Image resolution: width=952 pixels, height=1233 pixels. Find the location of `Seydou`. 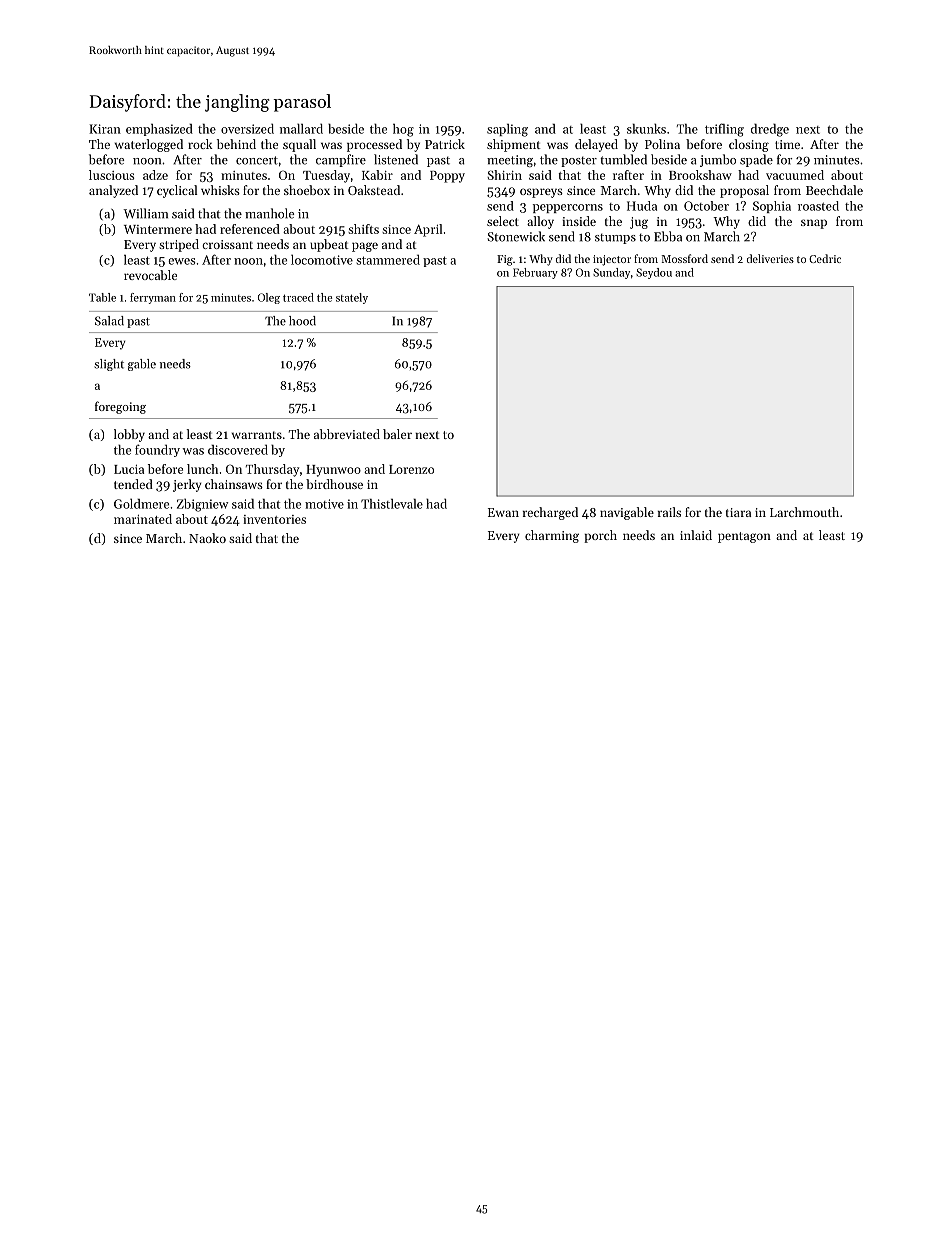

Seydou is located at coordinates (654, 273).
